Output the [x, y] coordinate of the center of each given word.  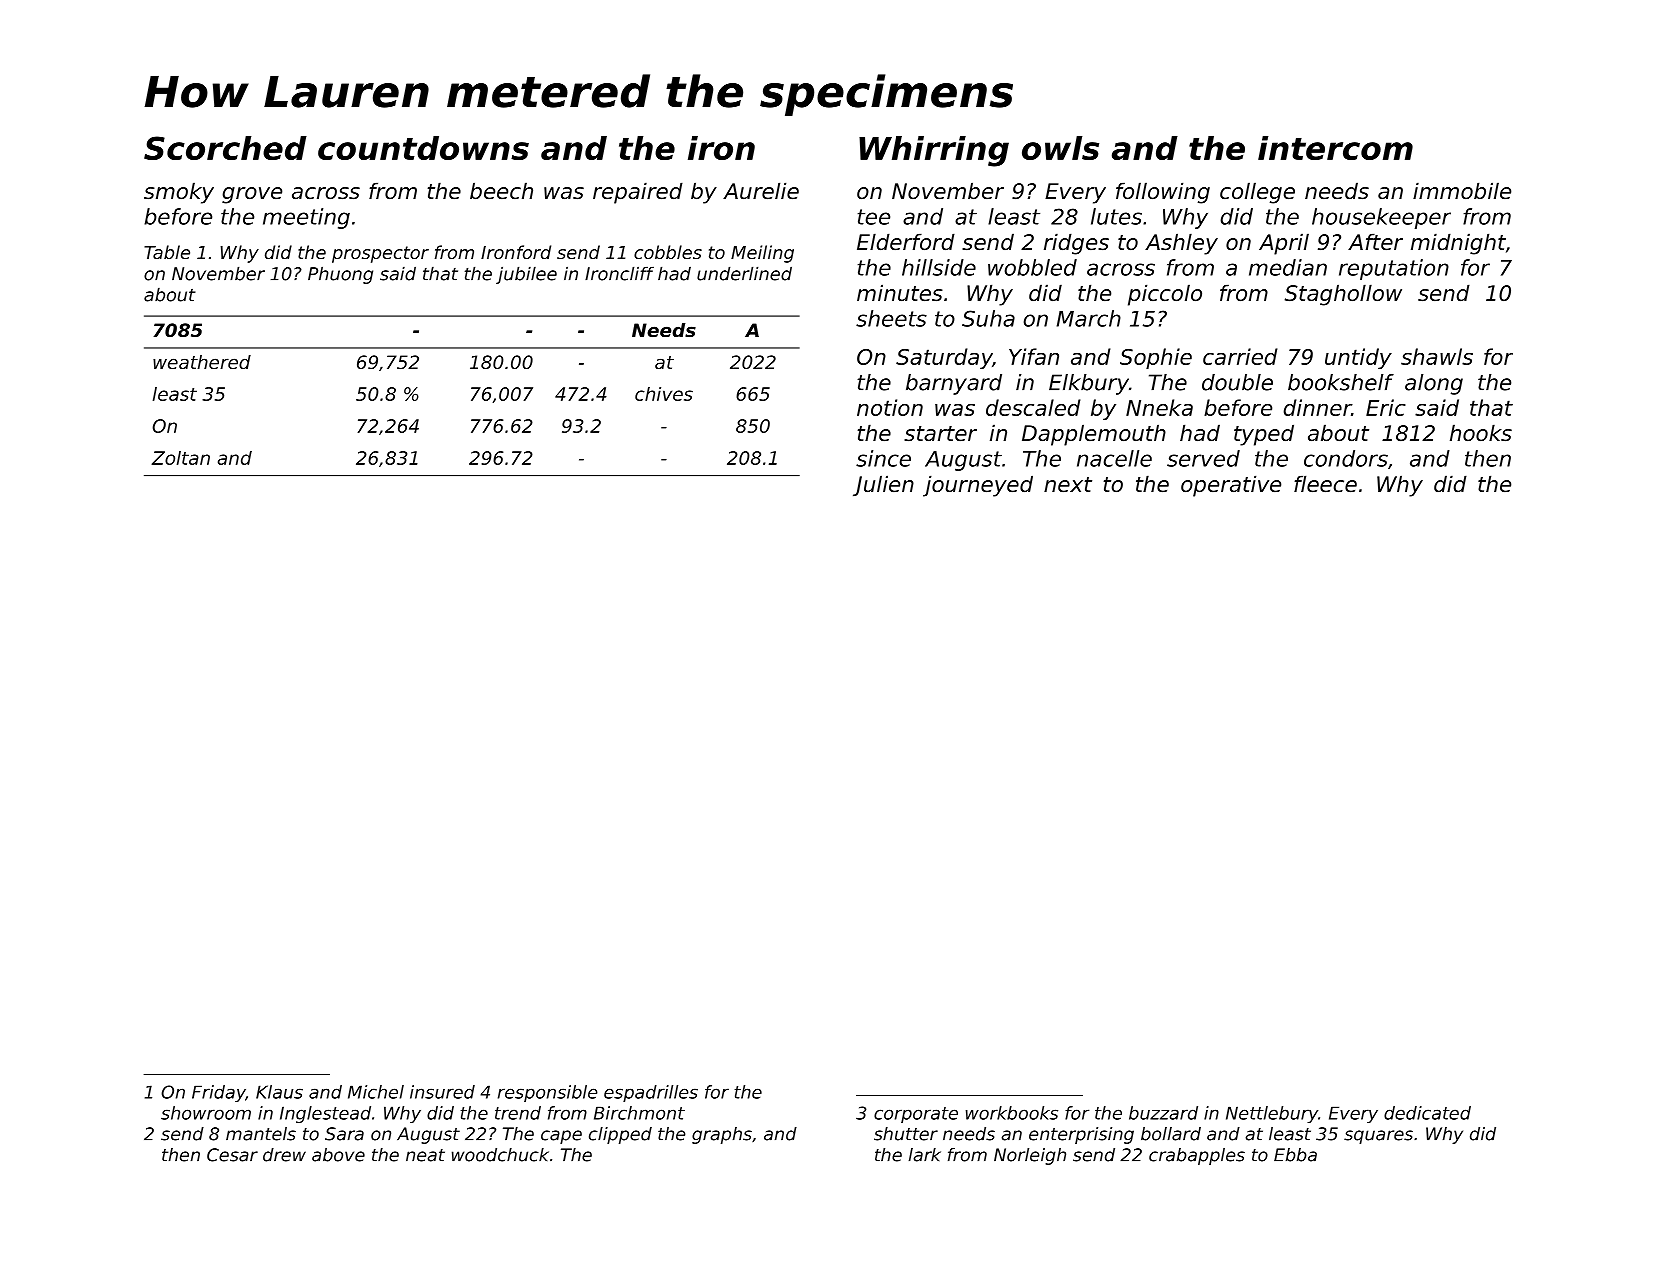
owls [1060, 148]
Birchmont [639, 1113]
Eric [1386, 407]
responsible [548, 1093]
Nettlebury [1272, 1114]
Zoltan [180, 458]
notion [890, 407]
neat [425, 1155]
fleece [1325, 484]
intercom [1335, 148]
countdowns [423, 148]
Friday [219, 1093]
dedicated [1427, 1113]
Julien [883, 486]
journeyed [978, 486]
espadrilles [651, 1093]
